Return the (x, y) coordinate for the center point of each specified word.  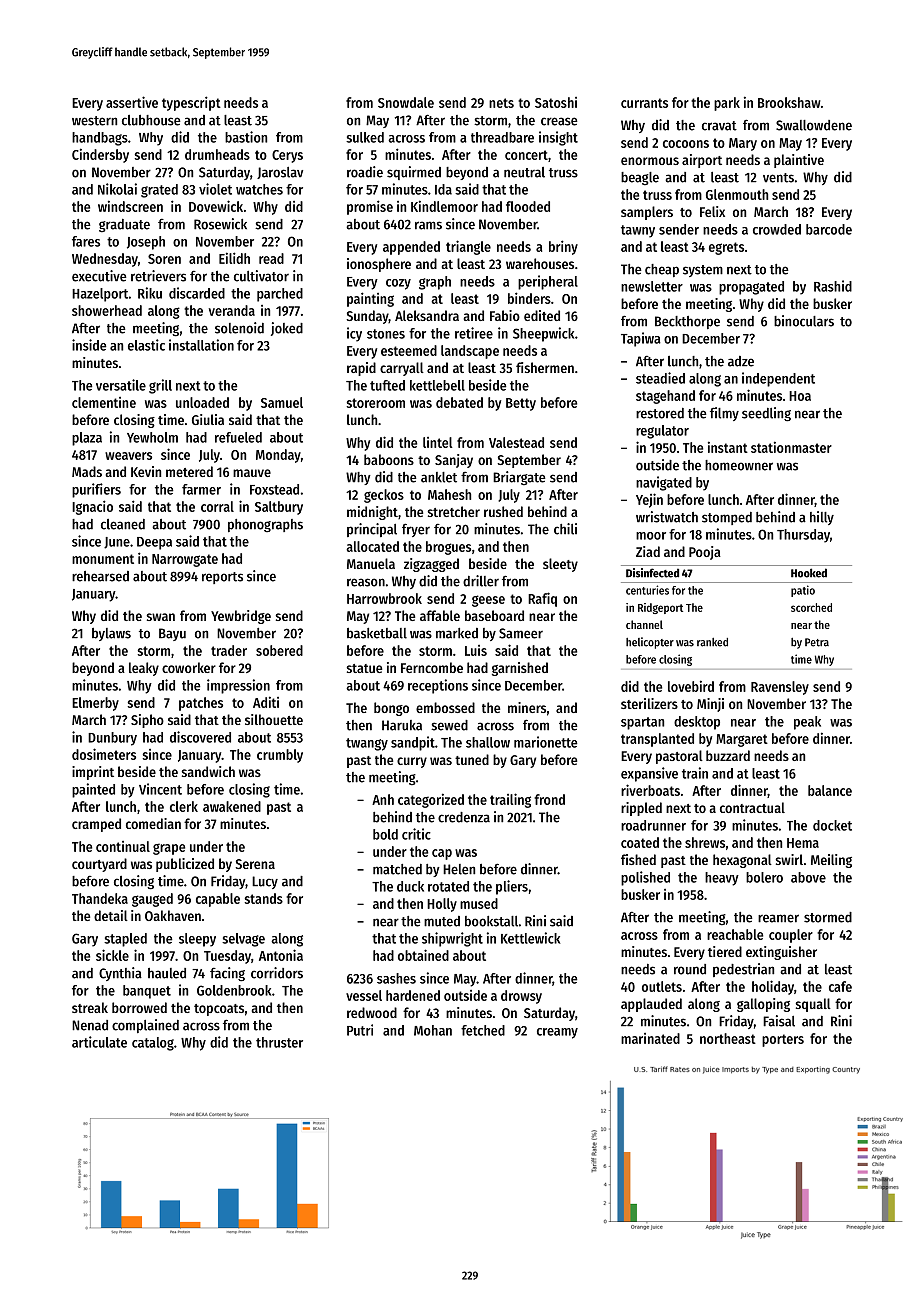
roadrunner (653, 825)
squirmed (414, 173)
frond (549, 799)
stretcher (454, 511)
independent (778, 379)
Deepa (154, 543)
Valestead (516, 442)
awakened (232, 806)
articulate (99, 1042)
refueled (238, 437)
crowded (777, 229)
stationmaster (791, 447)
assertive (132, 102)
